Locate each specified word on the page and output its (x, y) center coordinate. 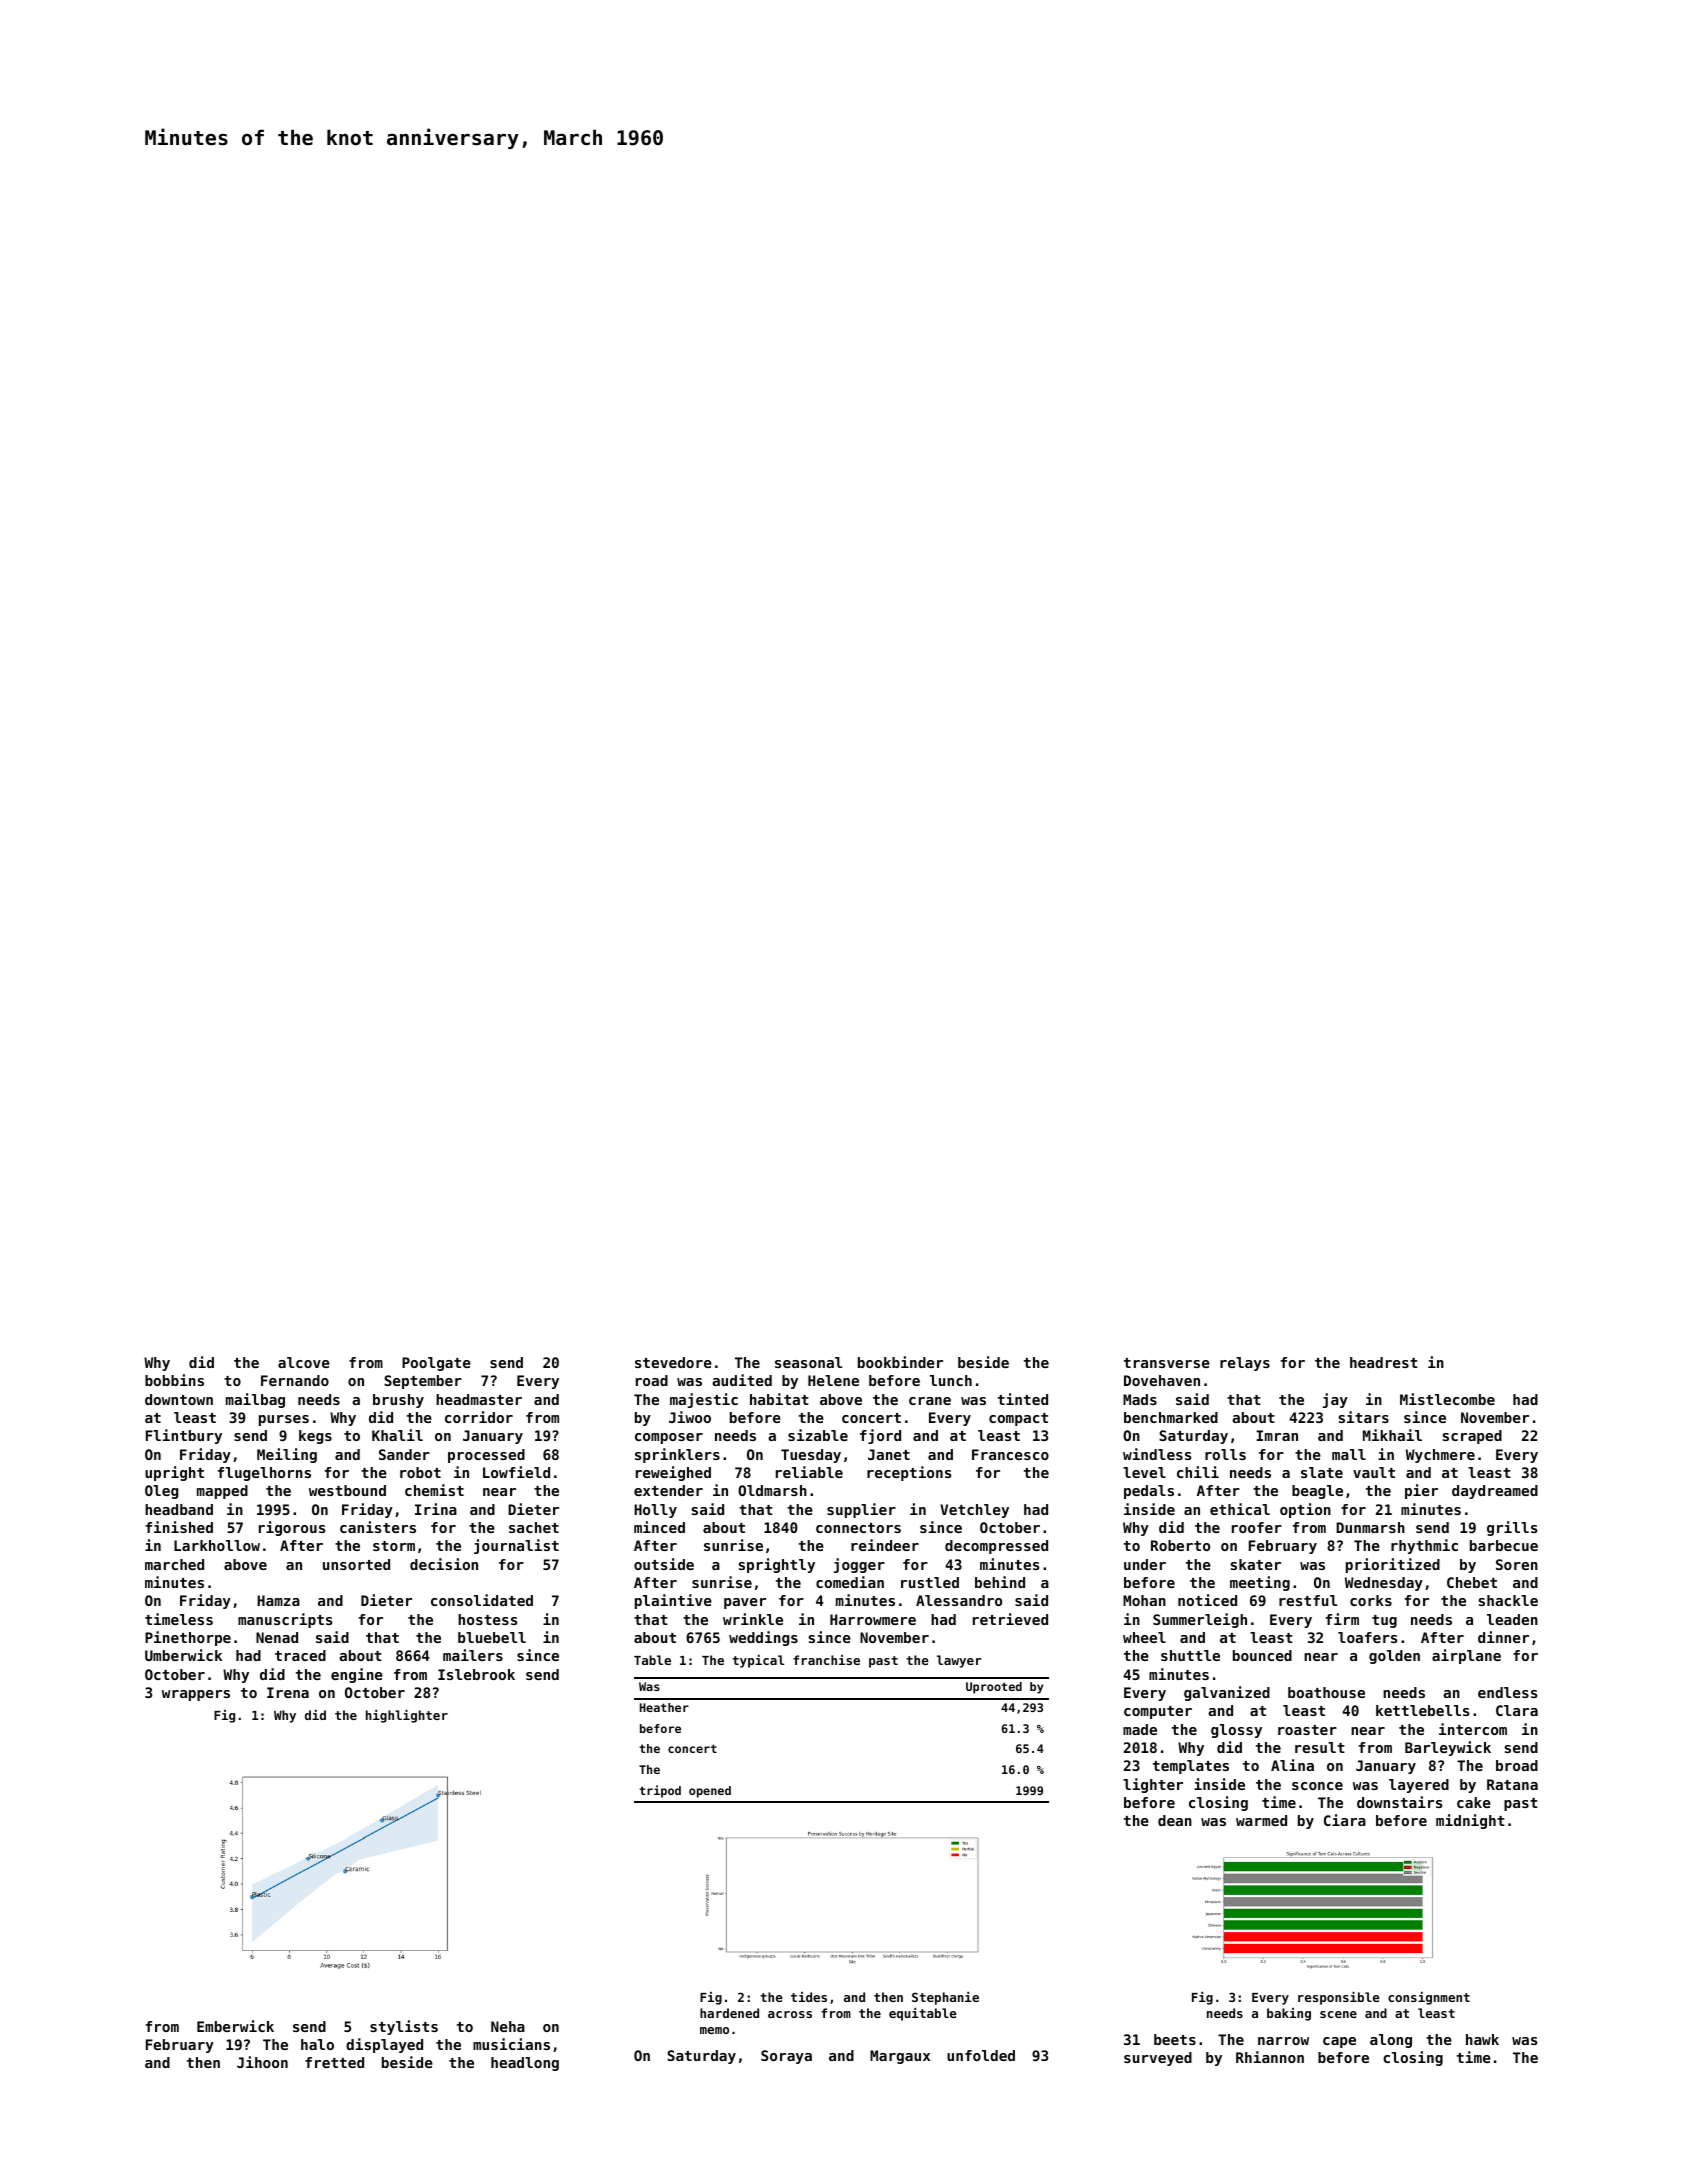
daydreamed (1495, 1492)
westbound (347, 1490)
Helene (833, 1380)
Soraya (786, 2057)
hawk (1482, 2039)
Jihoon (262, 2062)
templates (1191, 1767)
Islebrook (476, 1674)
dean (1175, 1820)
